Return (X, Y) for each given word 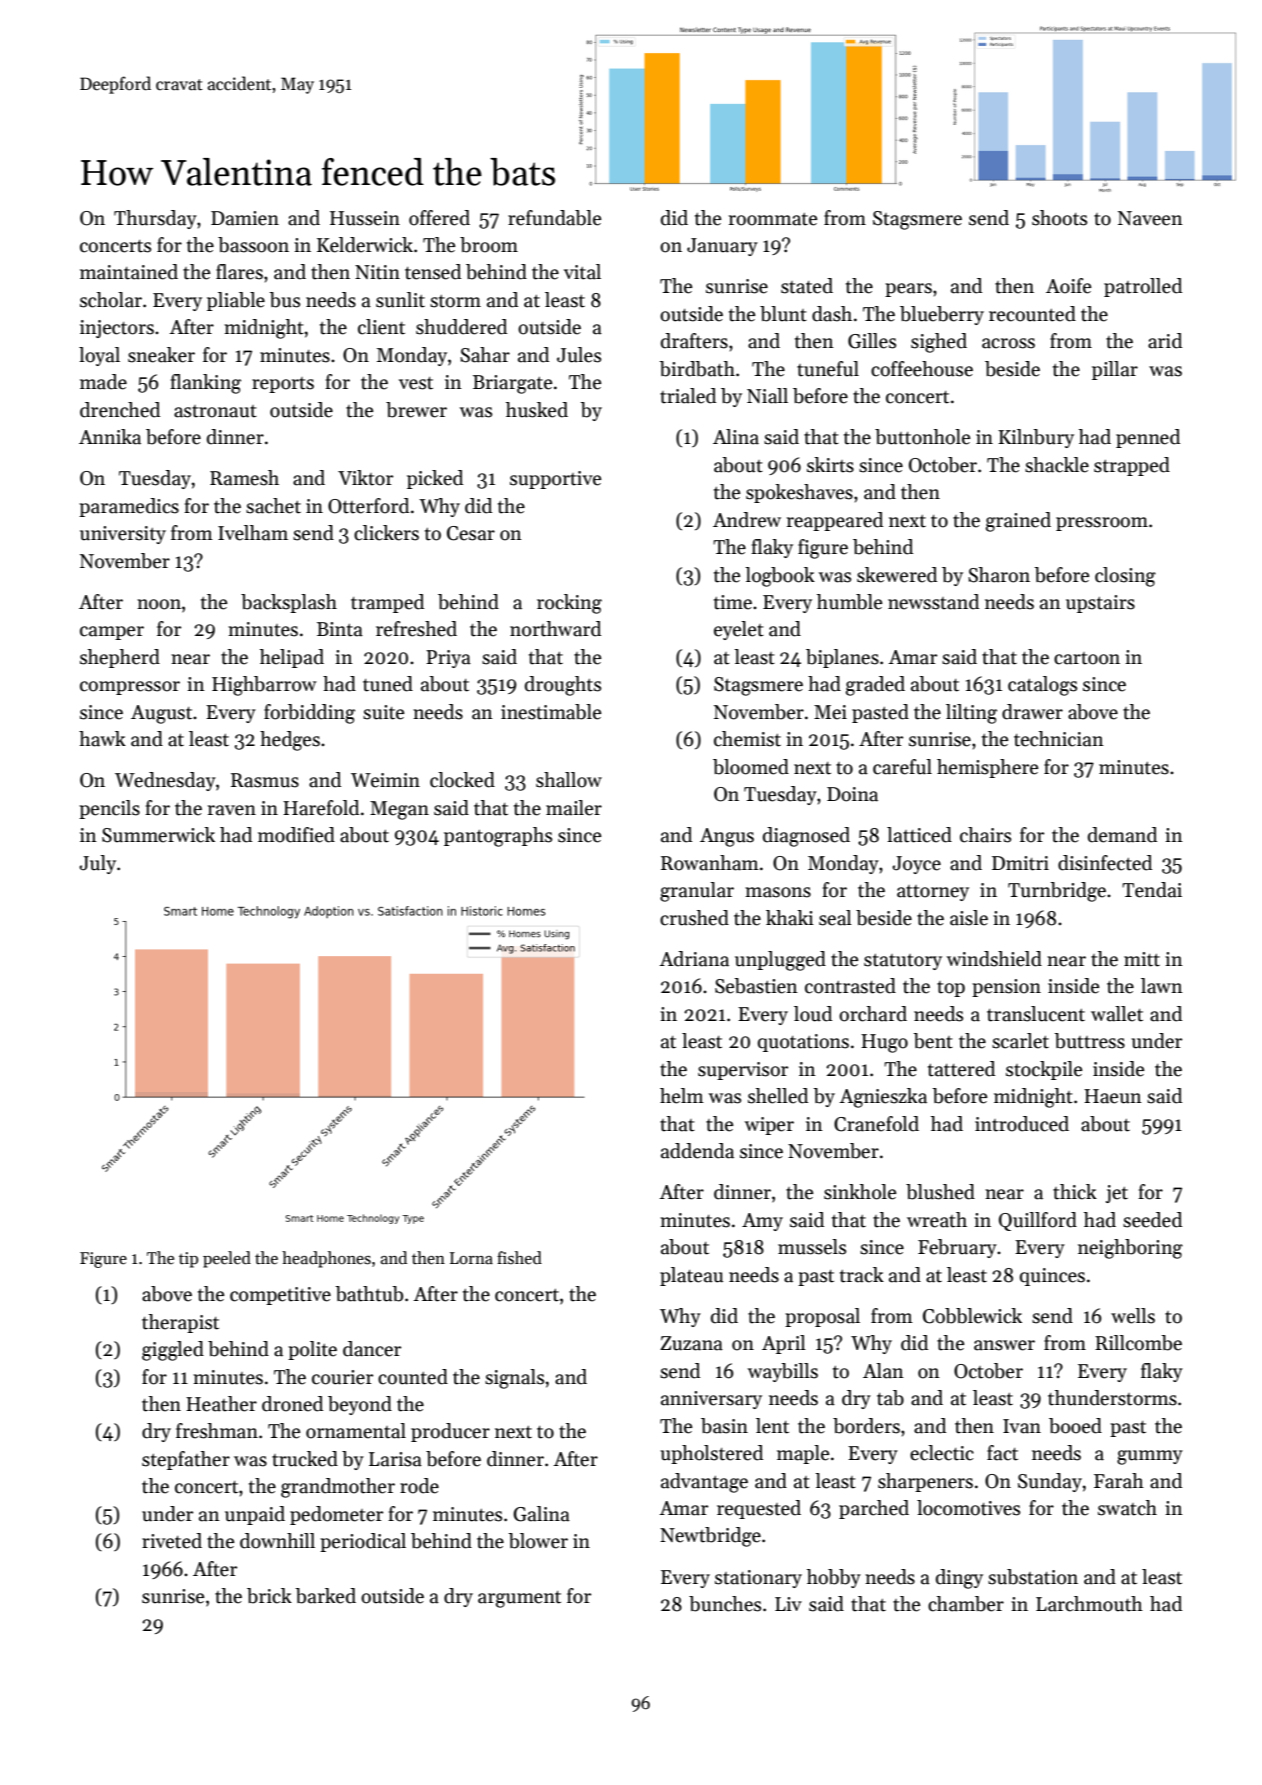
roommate (773, 219)
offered (439, 218)
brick (269, 1596)
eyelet (739, 630)
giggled (173, 1351)
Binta (340, 629)
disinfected (1105, 863)
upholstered (711, 1454)
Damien (245, 218)
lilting (971, 714)
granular (697, 892)
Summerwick (158, 835)
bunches (725, 1604)
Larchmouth (1089, 1604)
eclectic (942, 1453)
